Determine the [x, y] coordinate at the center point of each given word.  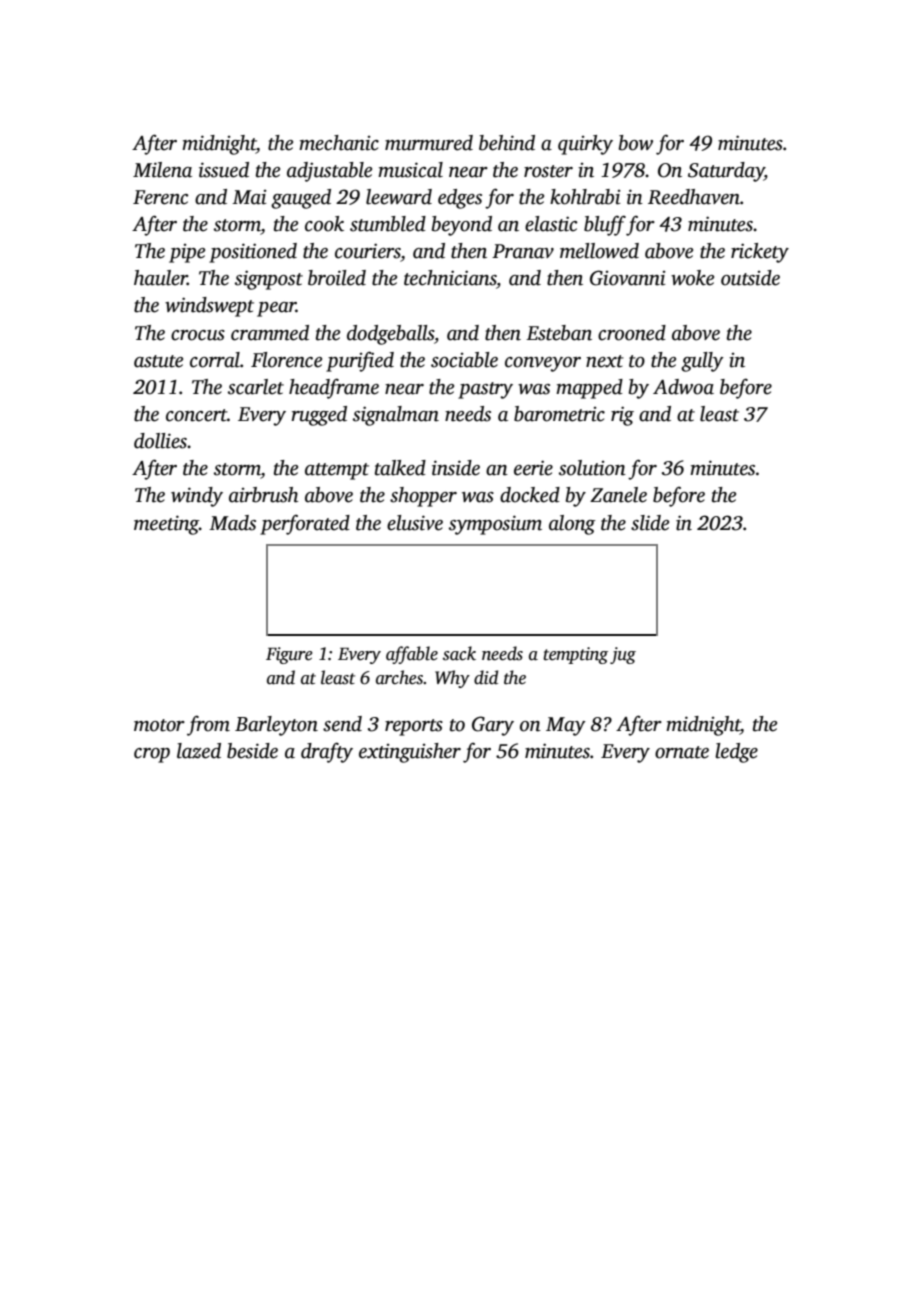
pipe [187, 253]
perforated [305, 524]
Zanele [618, 495]
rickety [760, 253]
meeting [166, 525]
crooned [632, 333]
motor [159, 725]
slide [650, 523]
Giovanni [628, 278]
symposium [495, 525]
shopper [423, 497]
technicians [450, 279]
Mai [249, 197]
